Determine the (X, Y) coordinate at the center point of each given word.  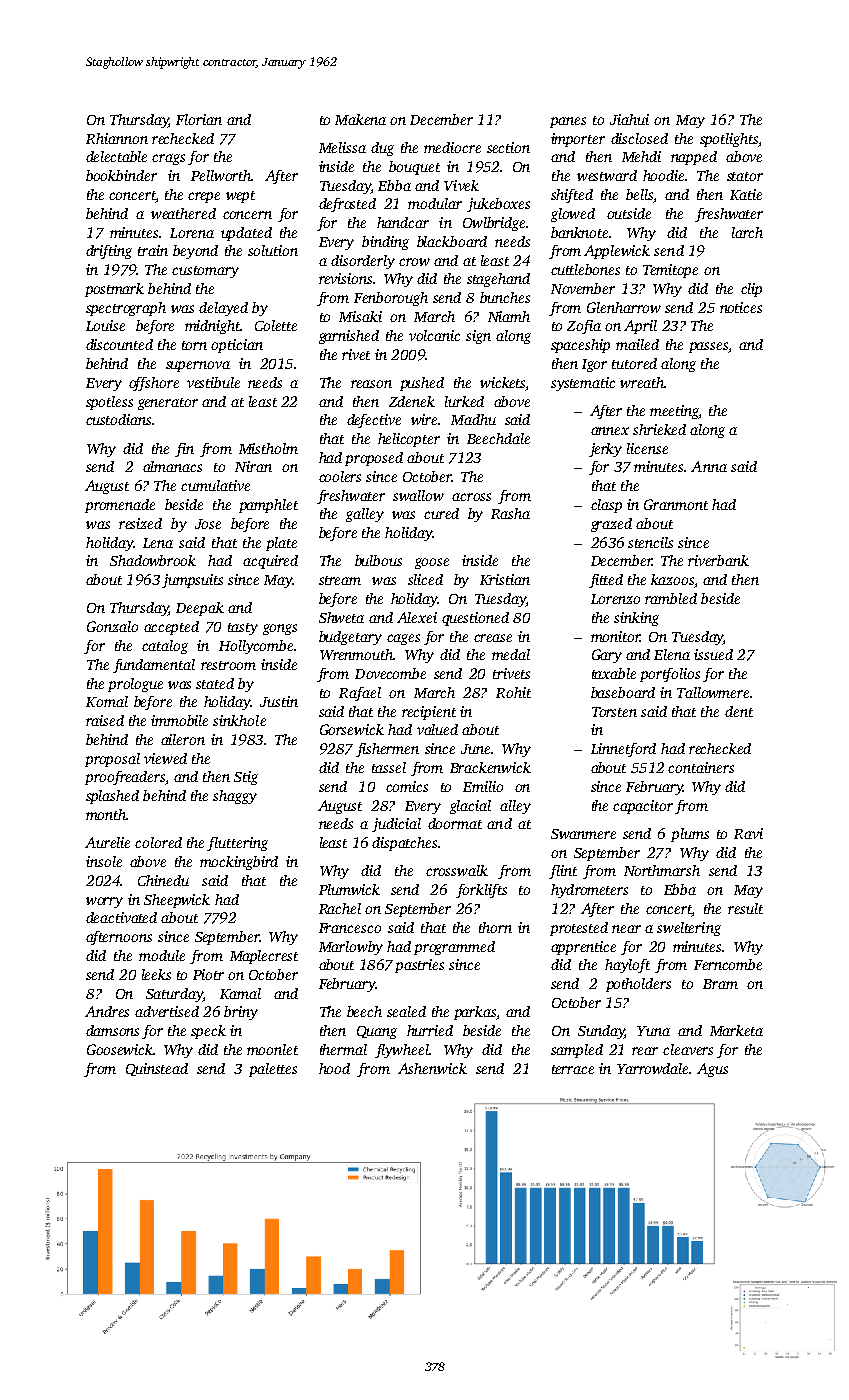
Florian (199, 119)
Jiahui (629, 119)
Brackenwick (490, 767)
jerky (605, 450)
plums (690, 835)
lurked (464, 401)
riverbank (718, 560)
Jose (208, 524)
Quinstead (157, 1069)
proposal (112, 760)
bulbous (378, 560)
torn (194, 345)
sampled (577, 1051)
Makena (360, 119)
